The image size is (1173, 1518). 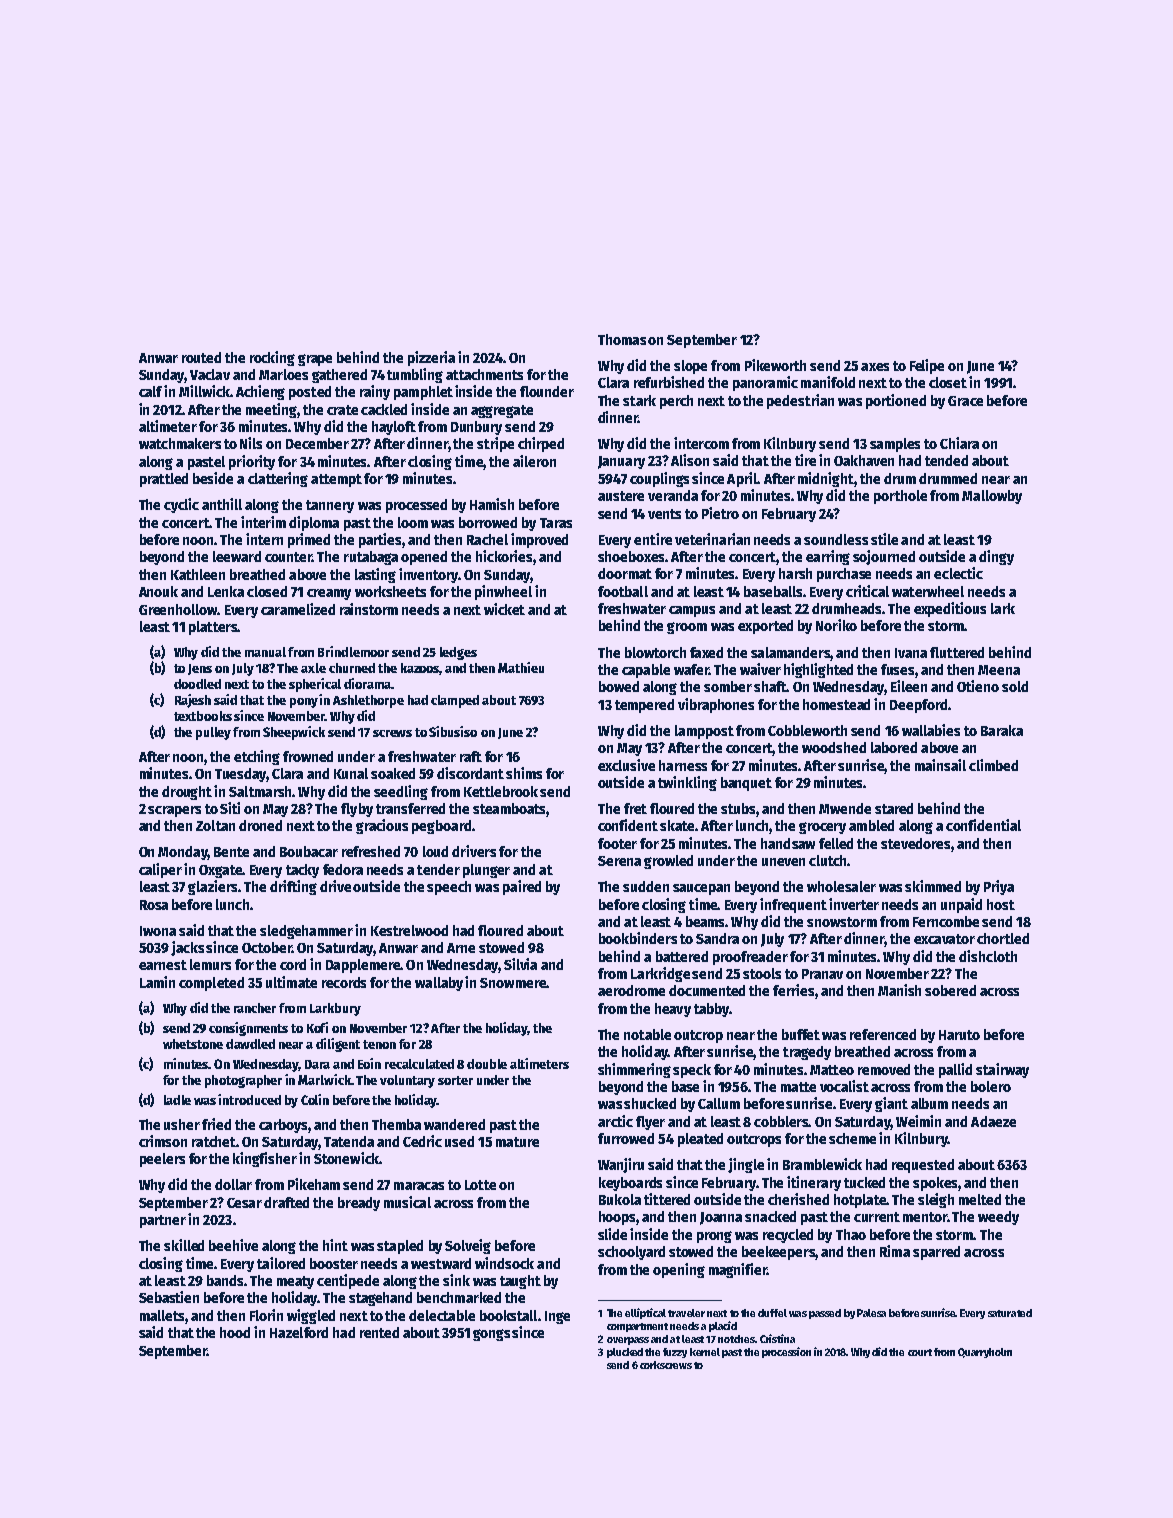 What do you see at coordinates (647, 1034) in the page?
I see `notable` at bounding box center [647, 1034].
